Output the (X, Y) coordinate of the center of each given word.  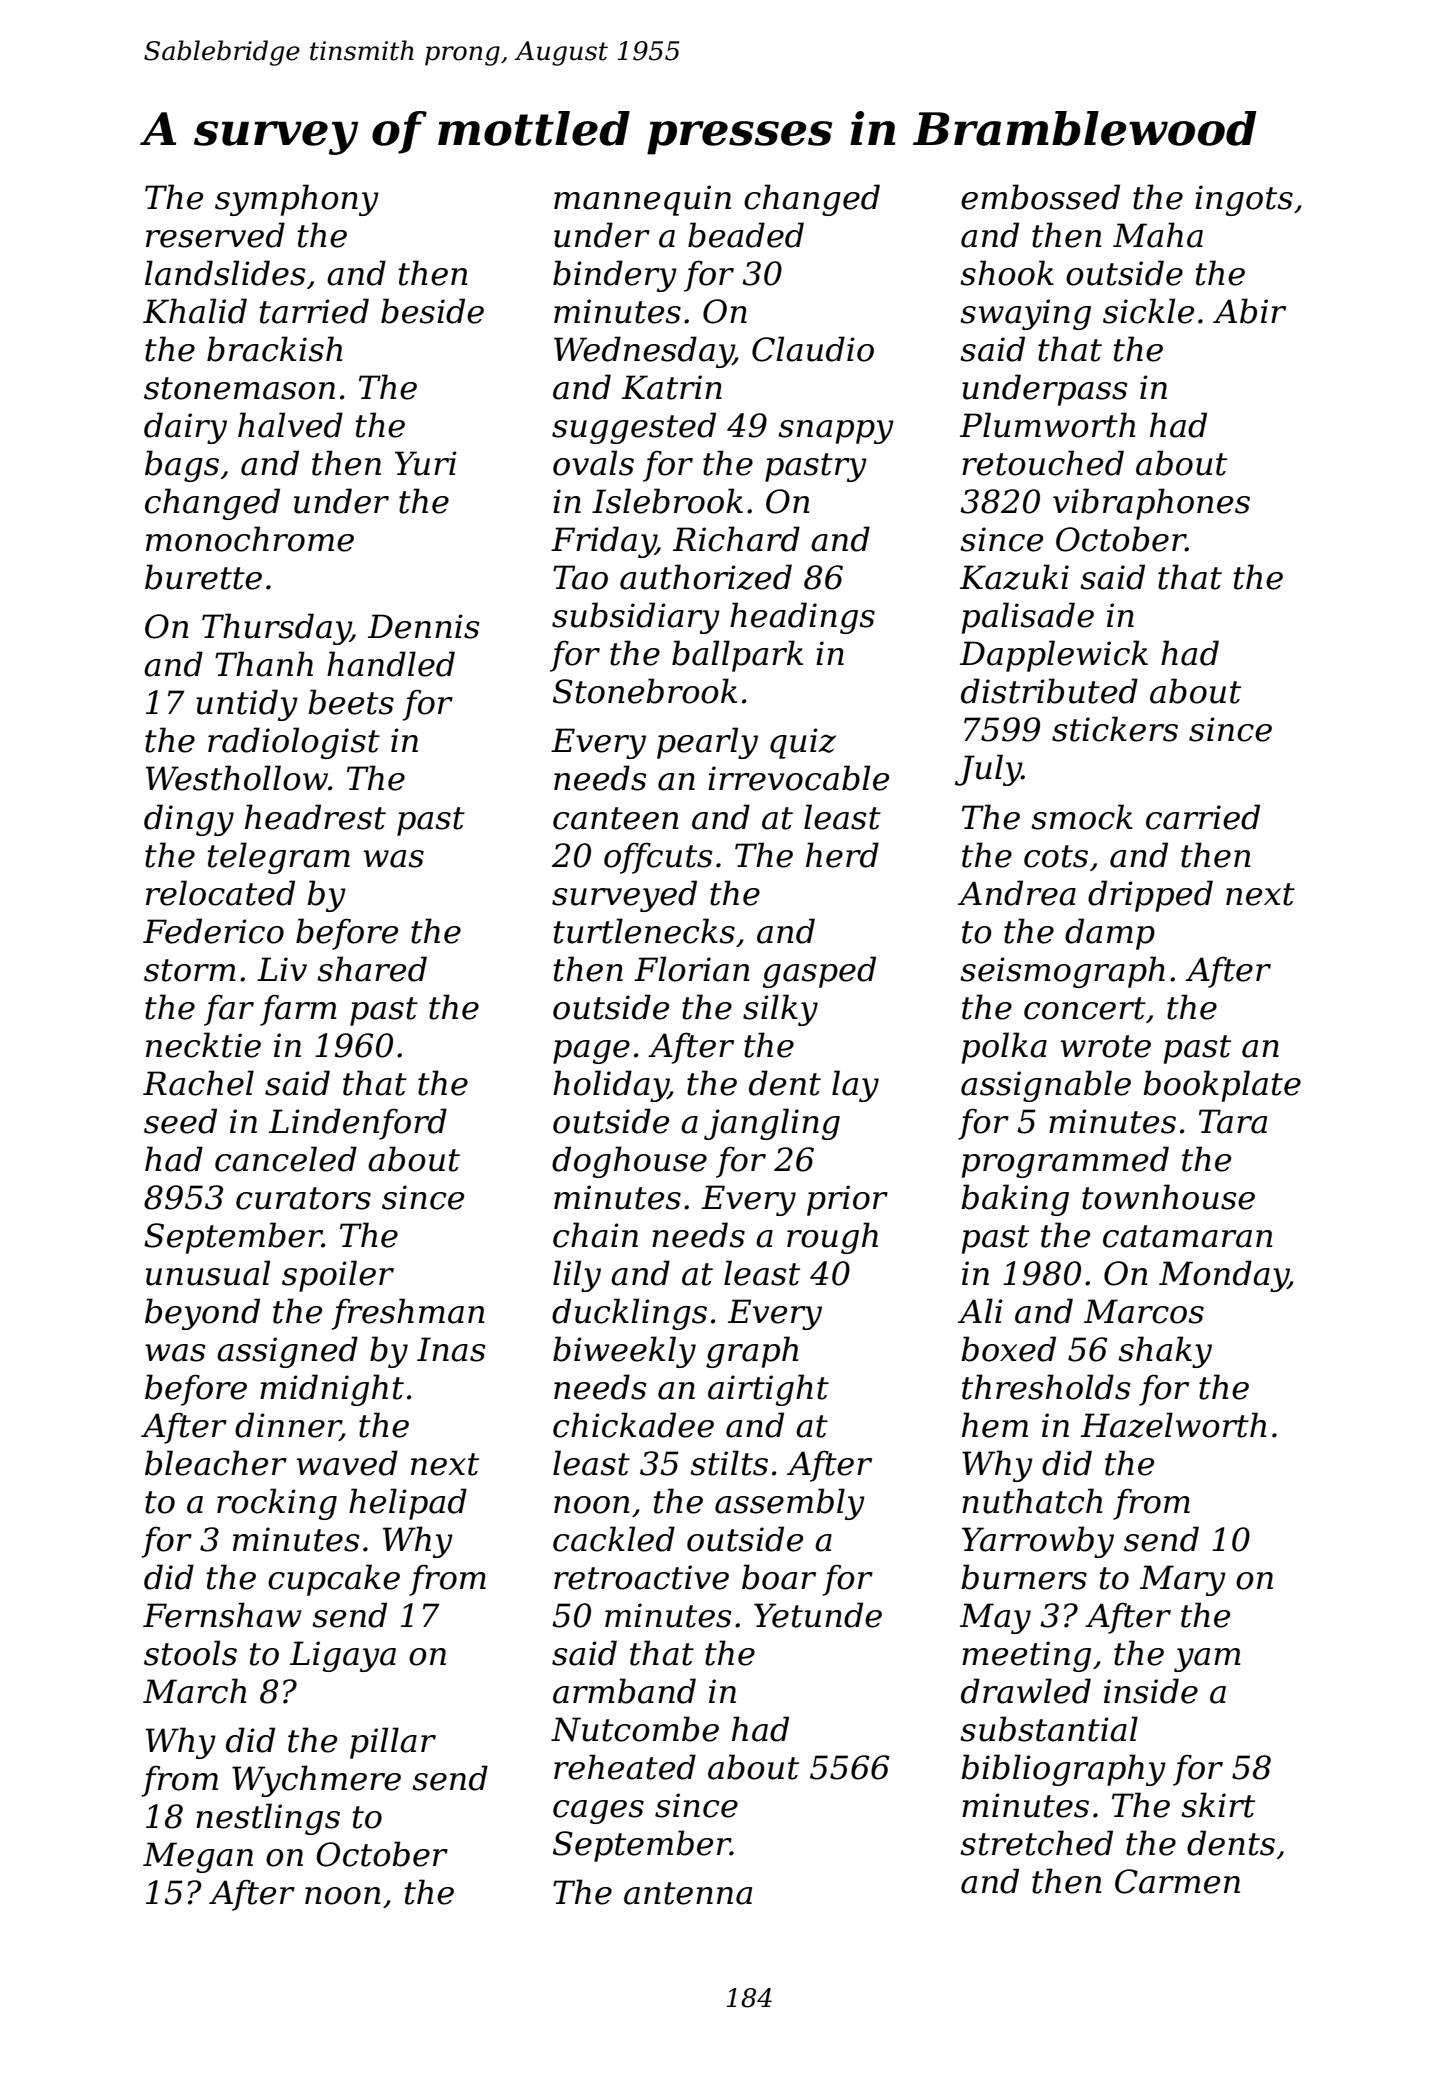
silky (780, 1010)
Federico (213, 931)
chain (595, 1235)
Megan (198, 1857)
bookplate (1222, 1086)
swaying (1025, 314)
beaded (746, 235)
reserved (215, 235)
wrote (1106, 1046)
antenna (688, 1893)
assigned (287, 1352)
